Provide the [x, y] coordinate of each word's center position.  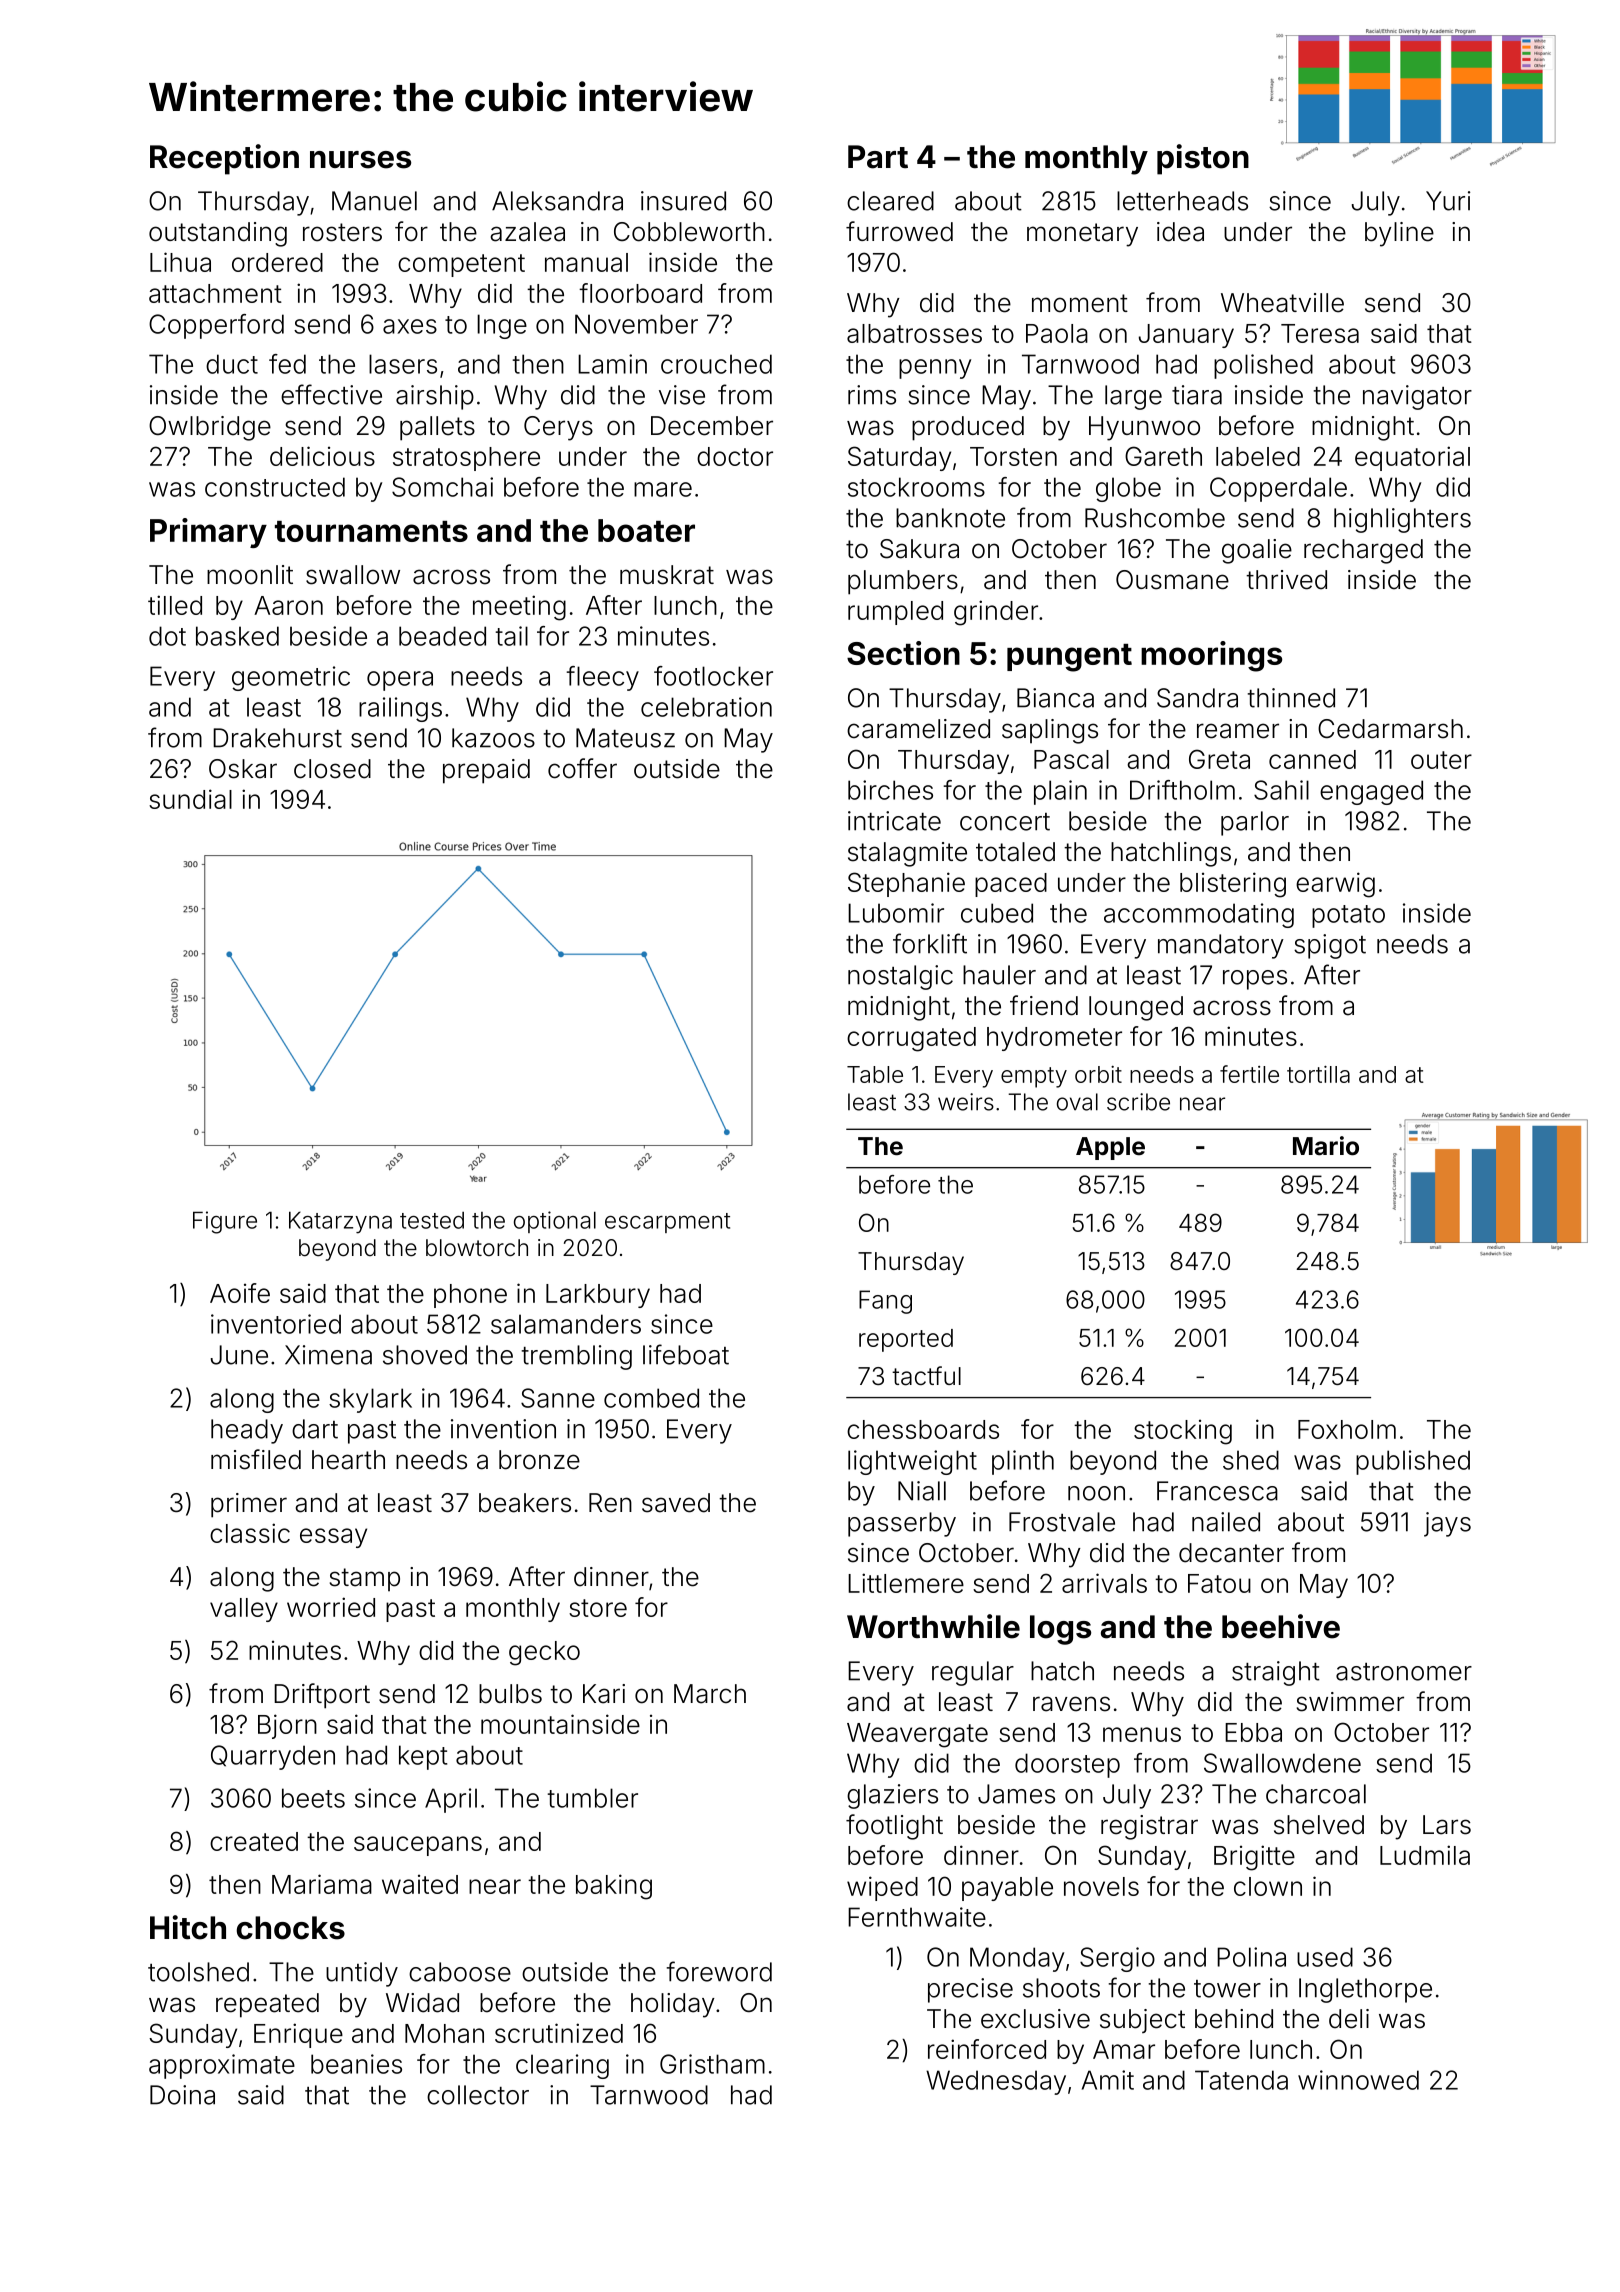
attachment [215, 293]
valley [244, 1610]
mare [663, 489]
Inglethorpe [1365, 1990]
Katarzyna [340, 1222]
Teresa [1320, 333]
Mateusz [625, 738]
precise [970, 1990]
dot [167, 636]
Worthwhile [933, 1626]
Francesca [1217, 1491]
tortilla [1318, 1074]
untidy [362, 1974]
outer [1441, 760]
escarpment [667, 1223]
